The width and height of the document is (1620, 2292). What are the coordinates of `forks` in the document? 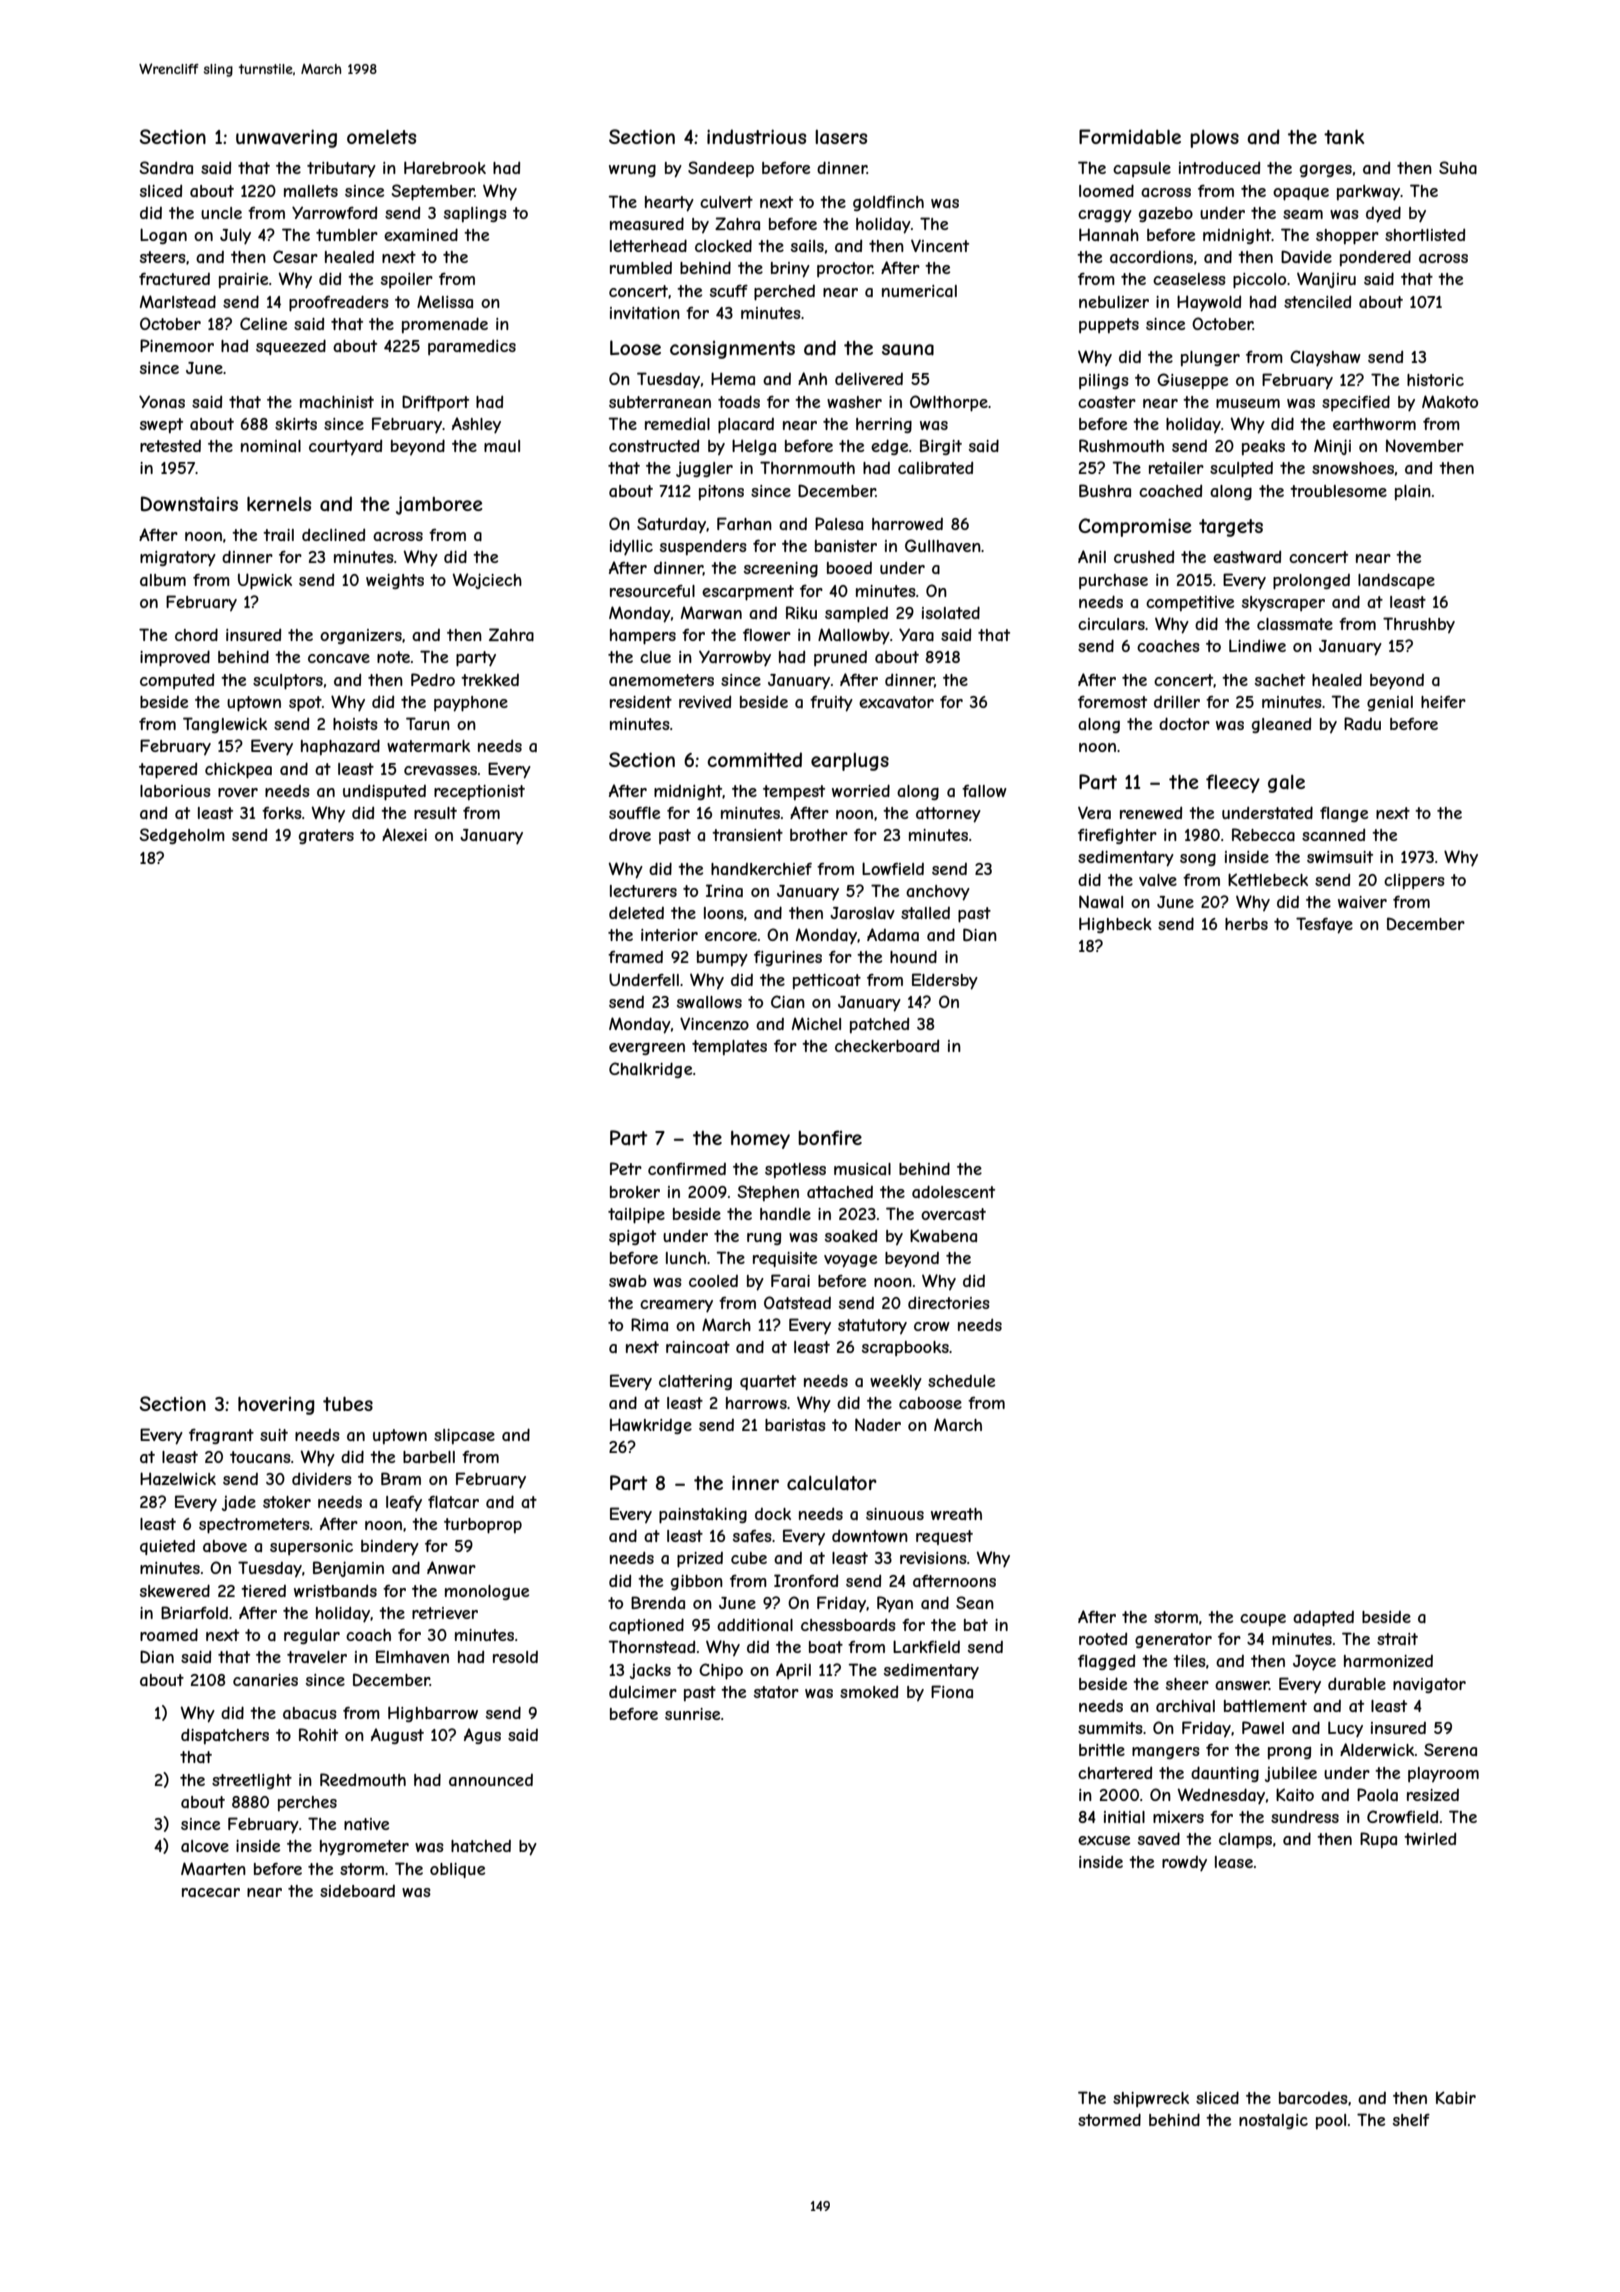 It's located at (282, 813).
